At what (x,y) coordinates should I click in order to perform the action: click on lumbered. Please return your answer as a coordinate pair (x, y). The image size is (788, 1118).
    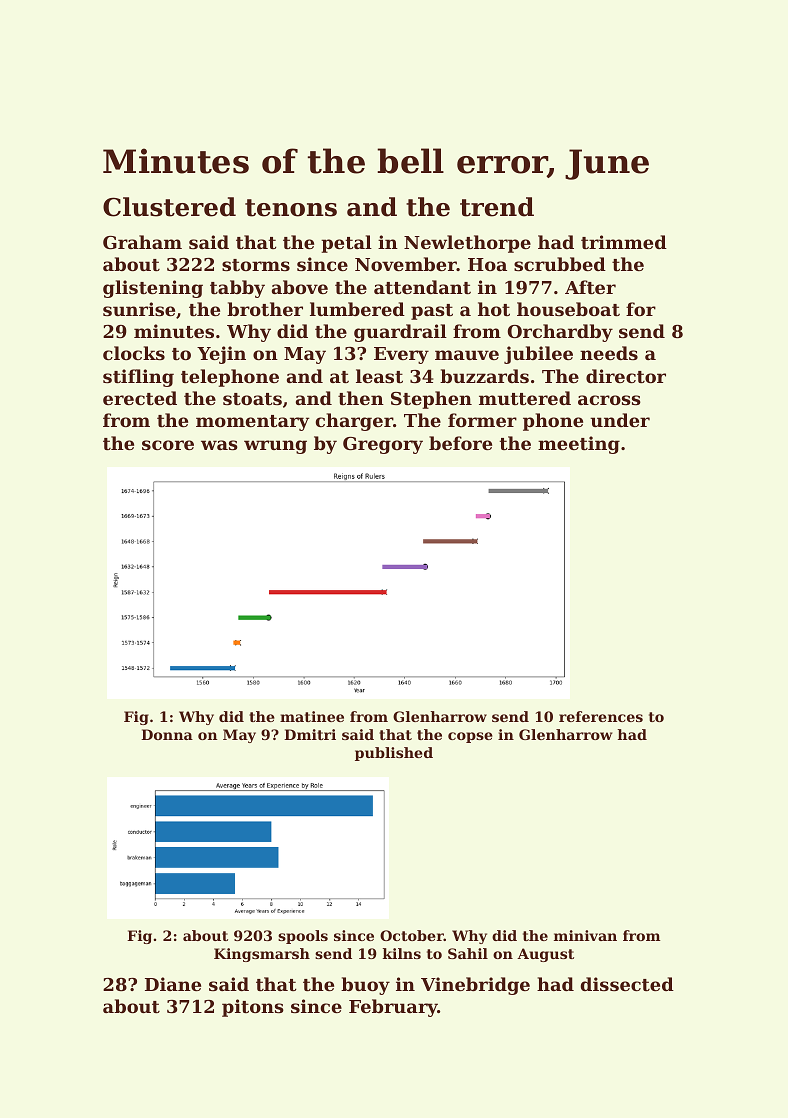
    Looking at the image, I should click on (357, 309).
